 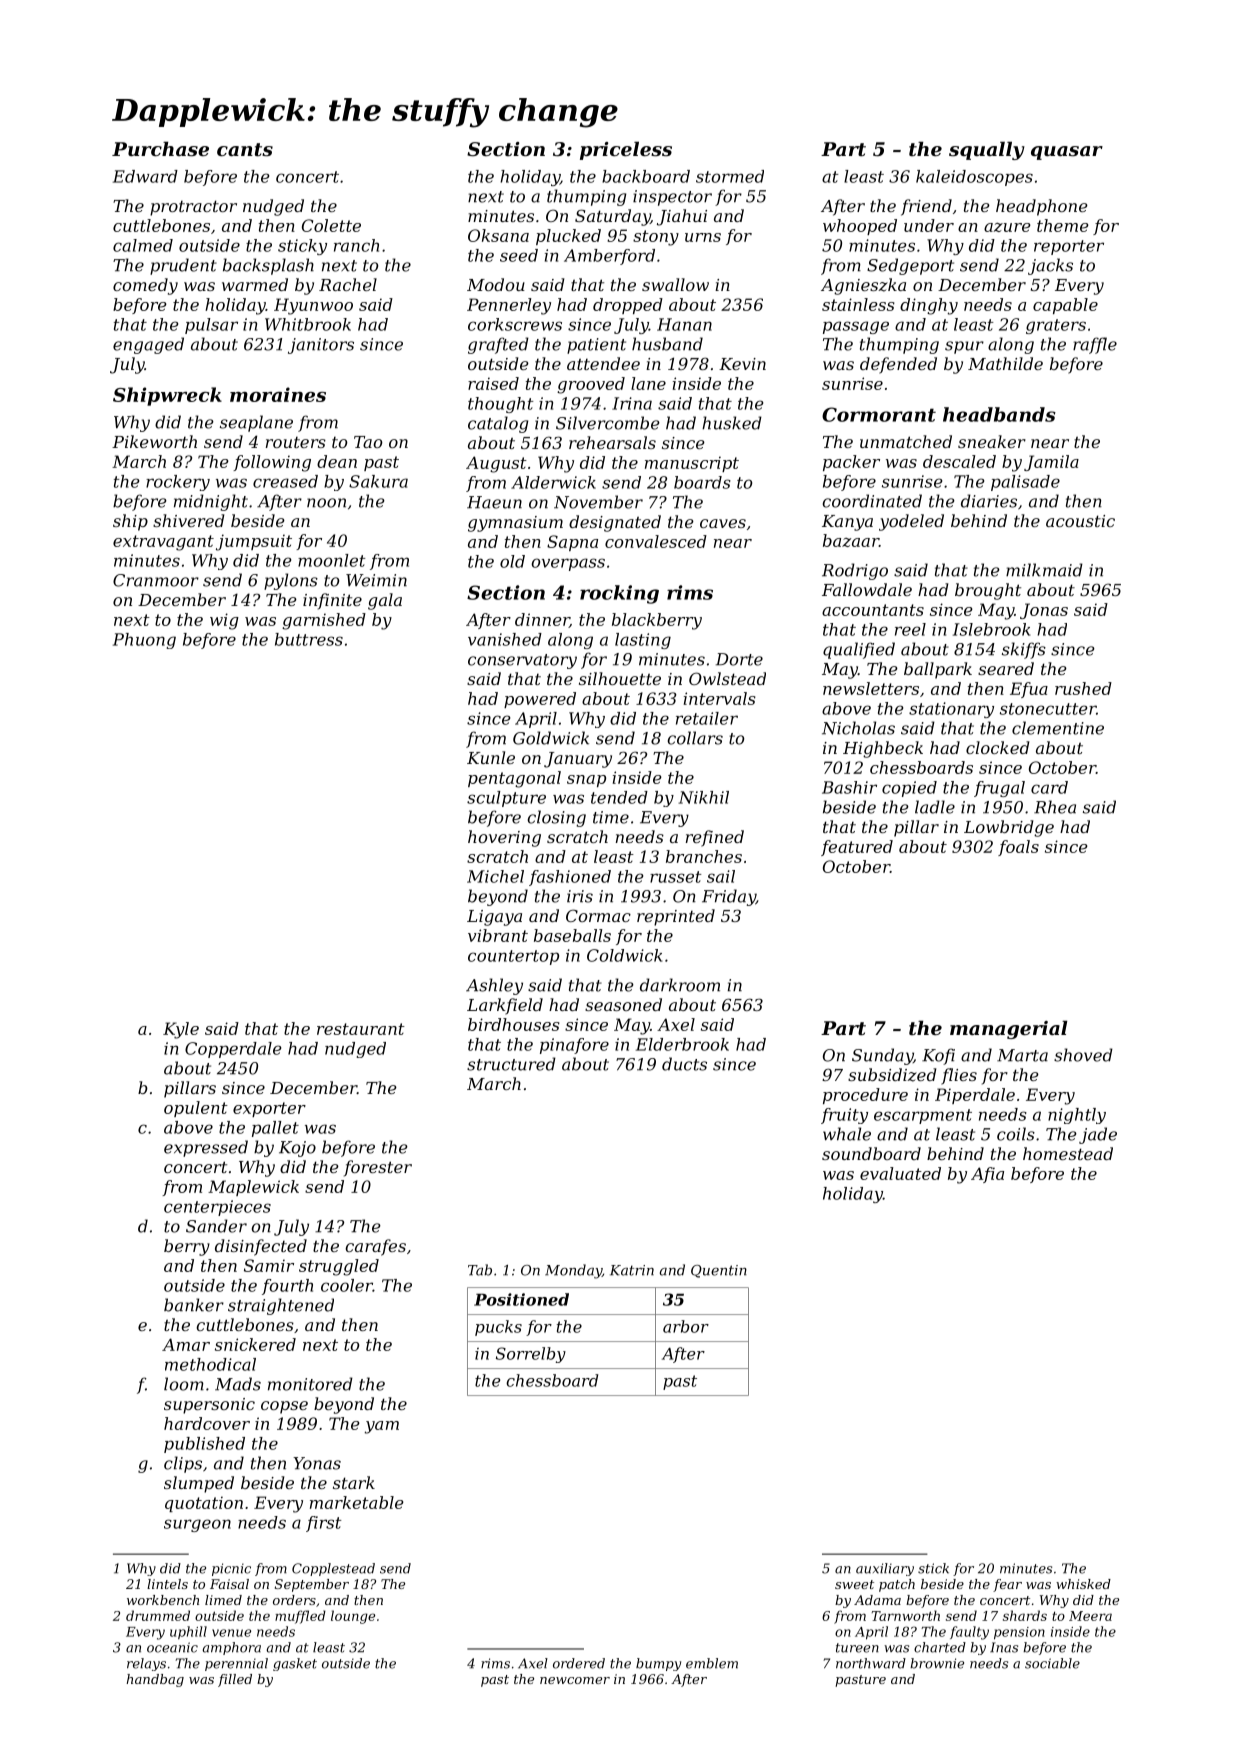 What do you see at coordinates (1067, 153) in the page?
I see `quasar` at bounding box center [1067, 153].
